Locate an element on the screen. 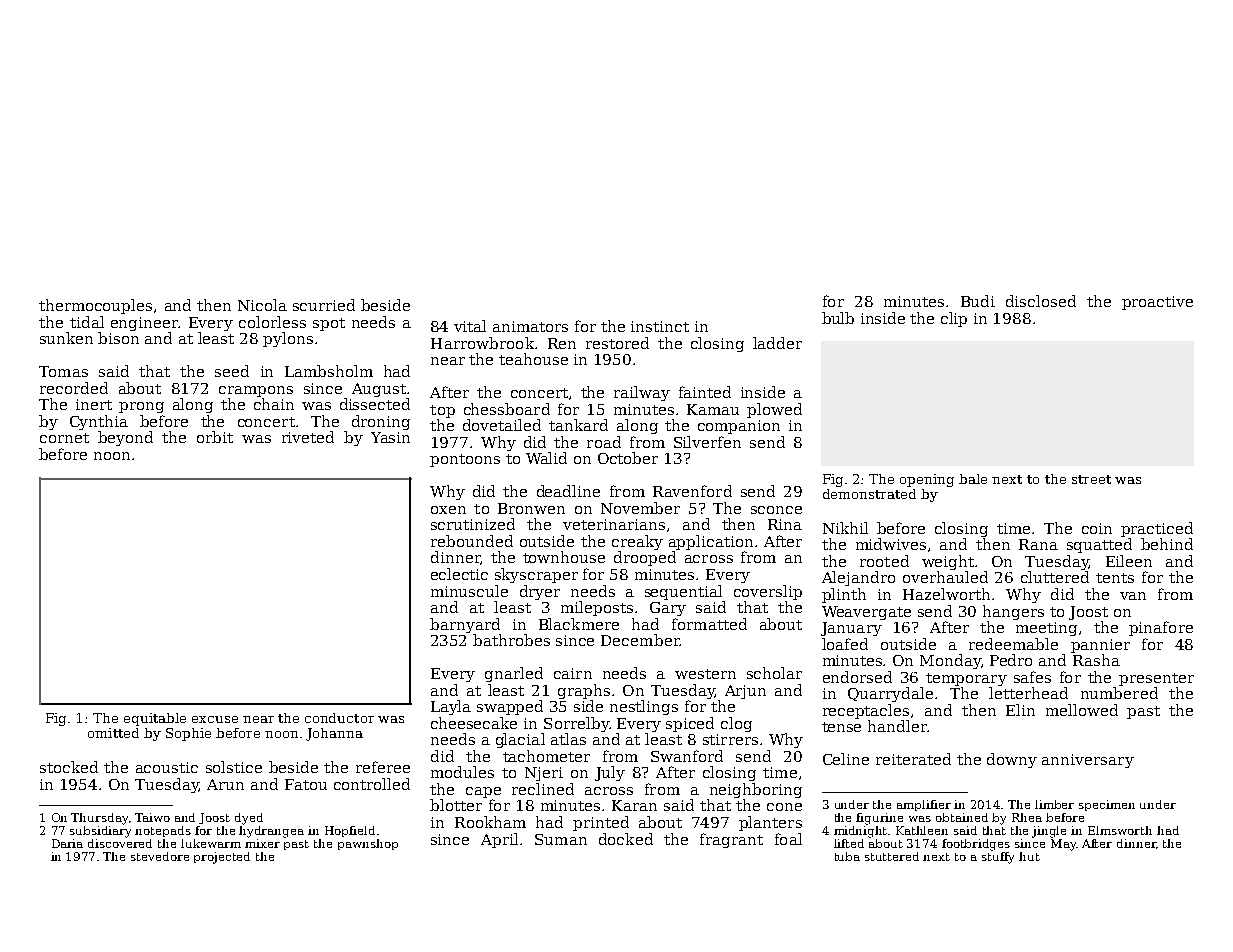  nestlings is located at coordinates (644, 707).
